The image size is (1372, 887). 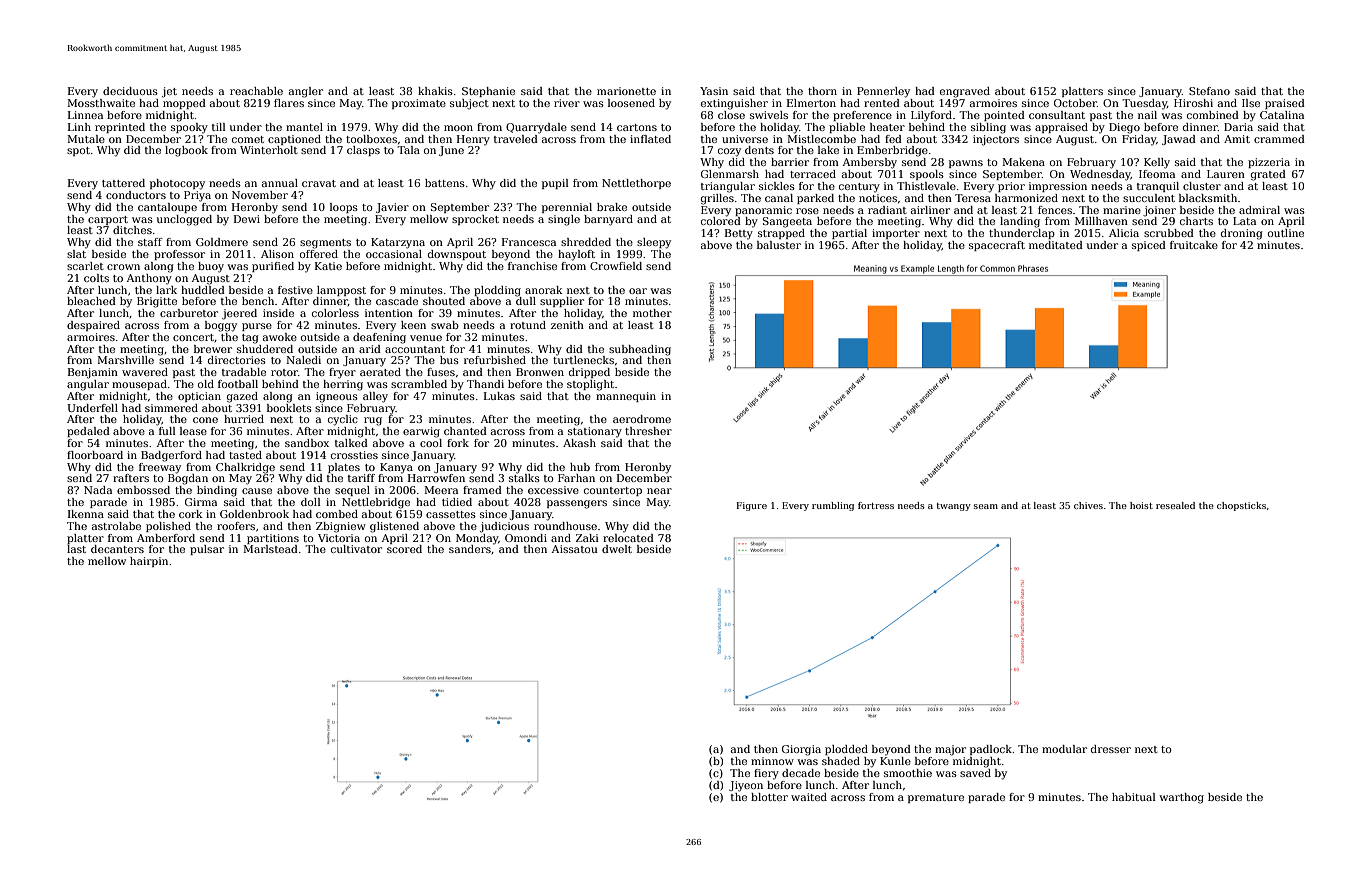 What do you see at coordinates (306, 92) in the screenshot?
I see `angler` at bounding box center [306, 92].
